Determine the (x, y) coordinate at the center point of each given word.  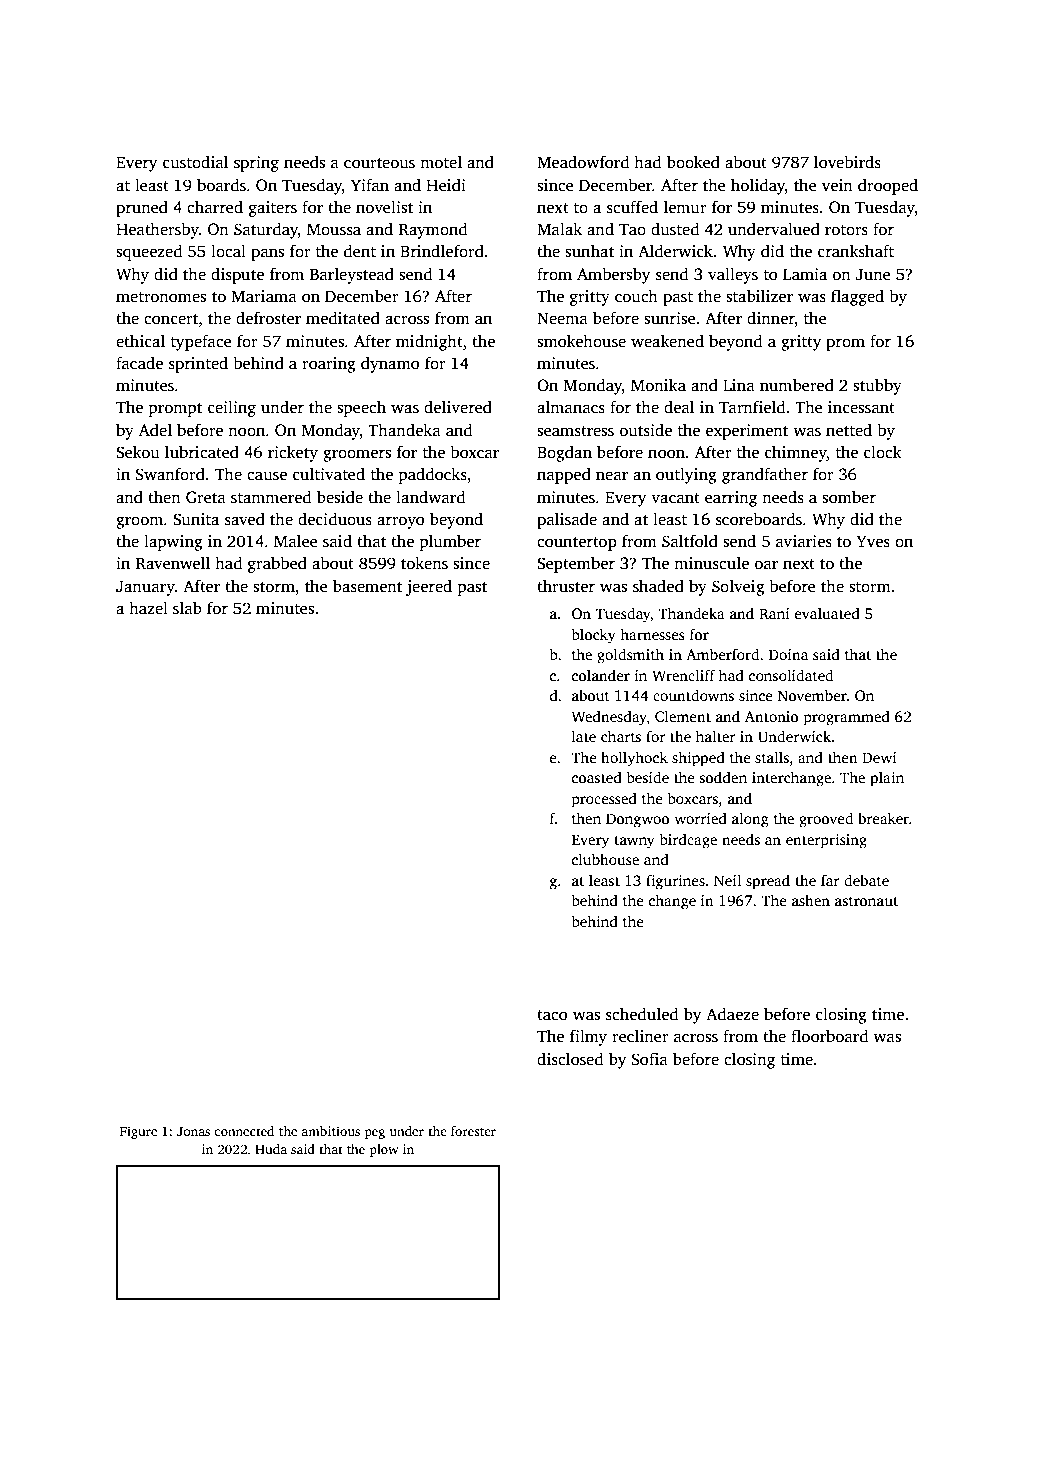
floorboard (830, 1035)
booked (693, 162)
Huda (271, 1149)
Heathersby (157, 230)
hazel (148, 608)
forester (473, 1131)
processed (604, 800)
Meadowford (583, 162)
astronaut (866, 901)
